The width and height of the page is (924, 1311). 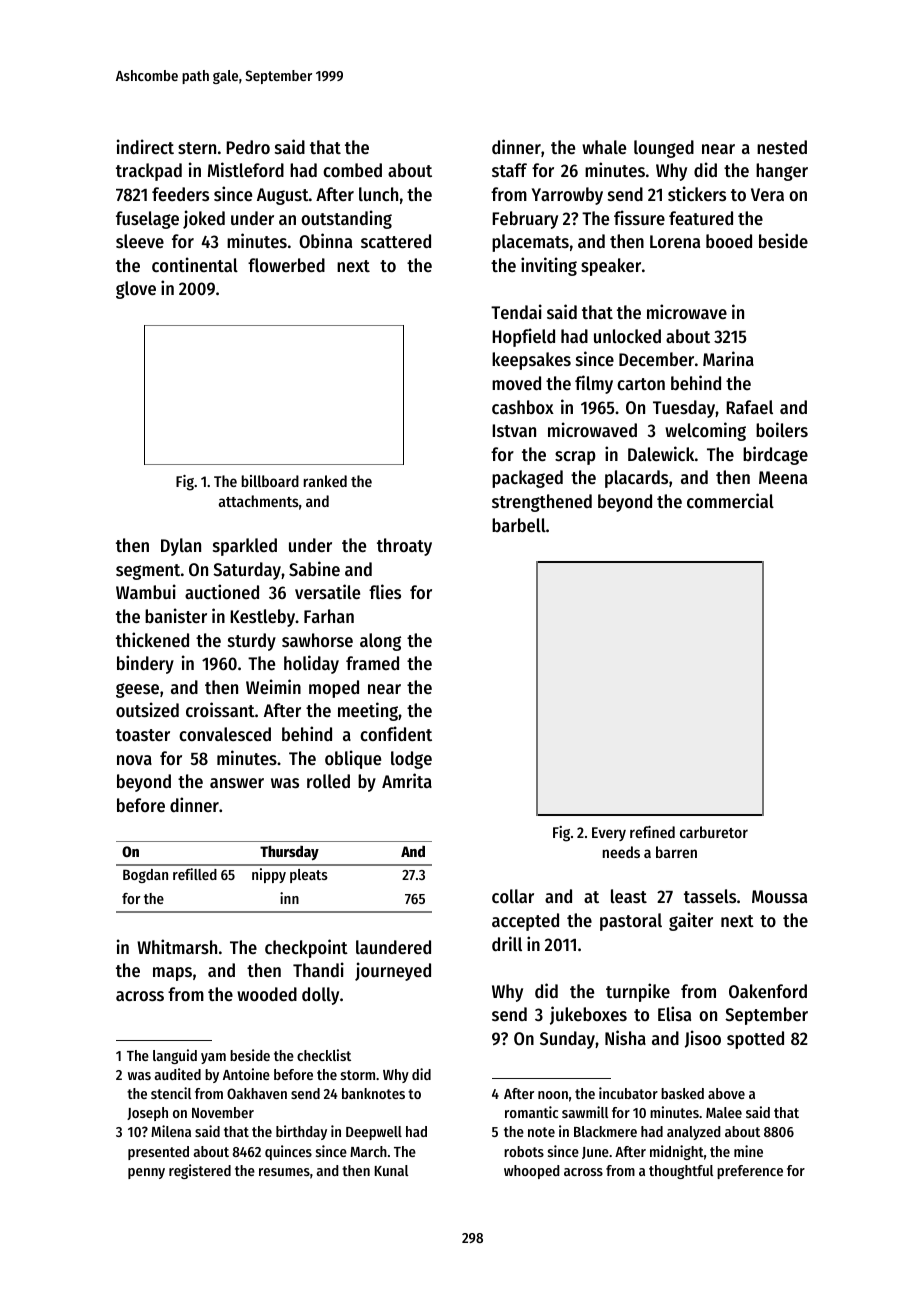 What do you see at coordinates (396, 733) in the page?
I see `confident` at bounding box center [396, 733].
